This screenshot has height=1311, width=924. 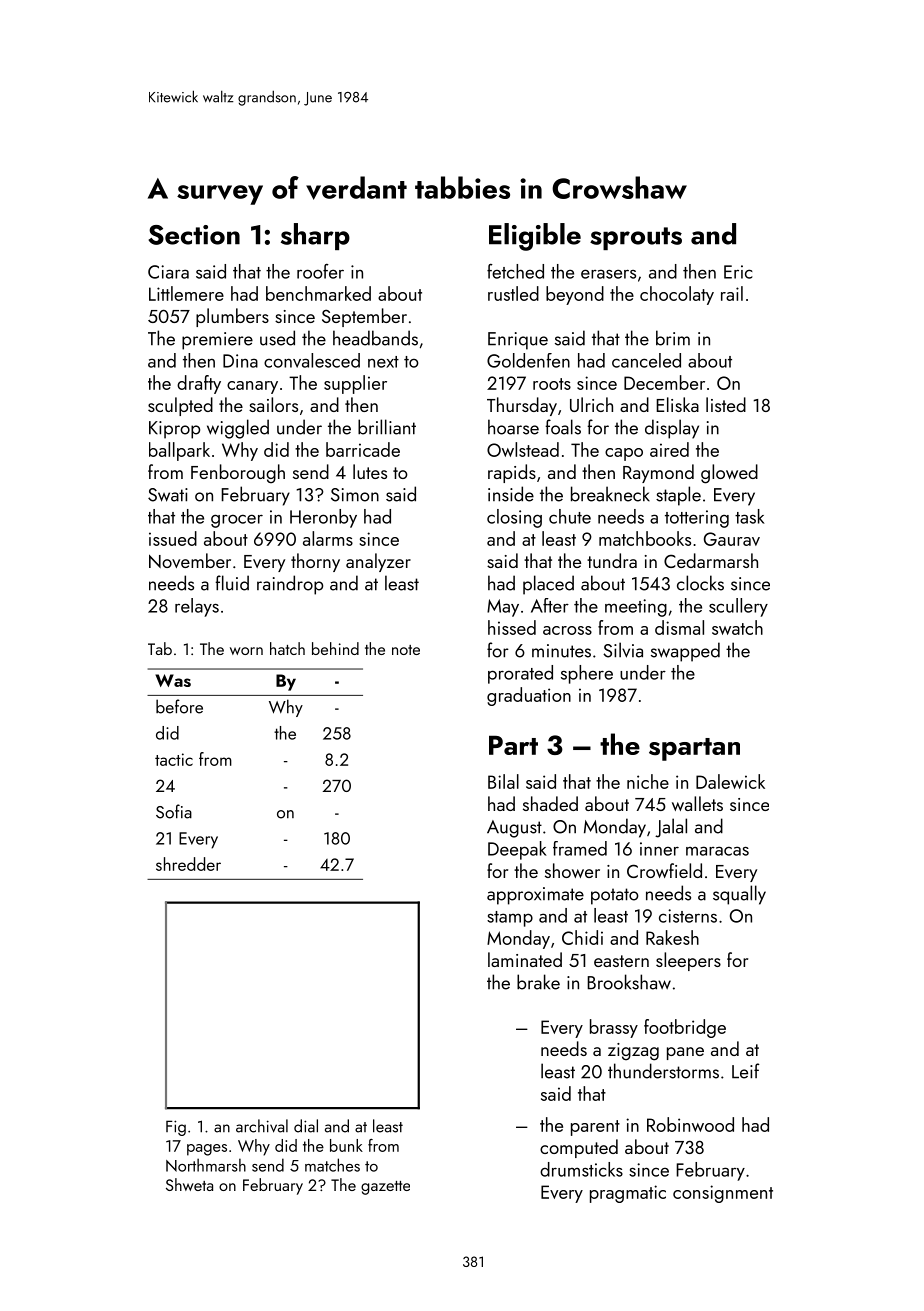 I want to click on swapped, so click(x=685, y=652).
